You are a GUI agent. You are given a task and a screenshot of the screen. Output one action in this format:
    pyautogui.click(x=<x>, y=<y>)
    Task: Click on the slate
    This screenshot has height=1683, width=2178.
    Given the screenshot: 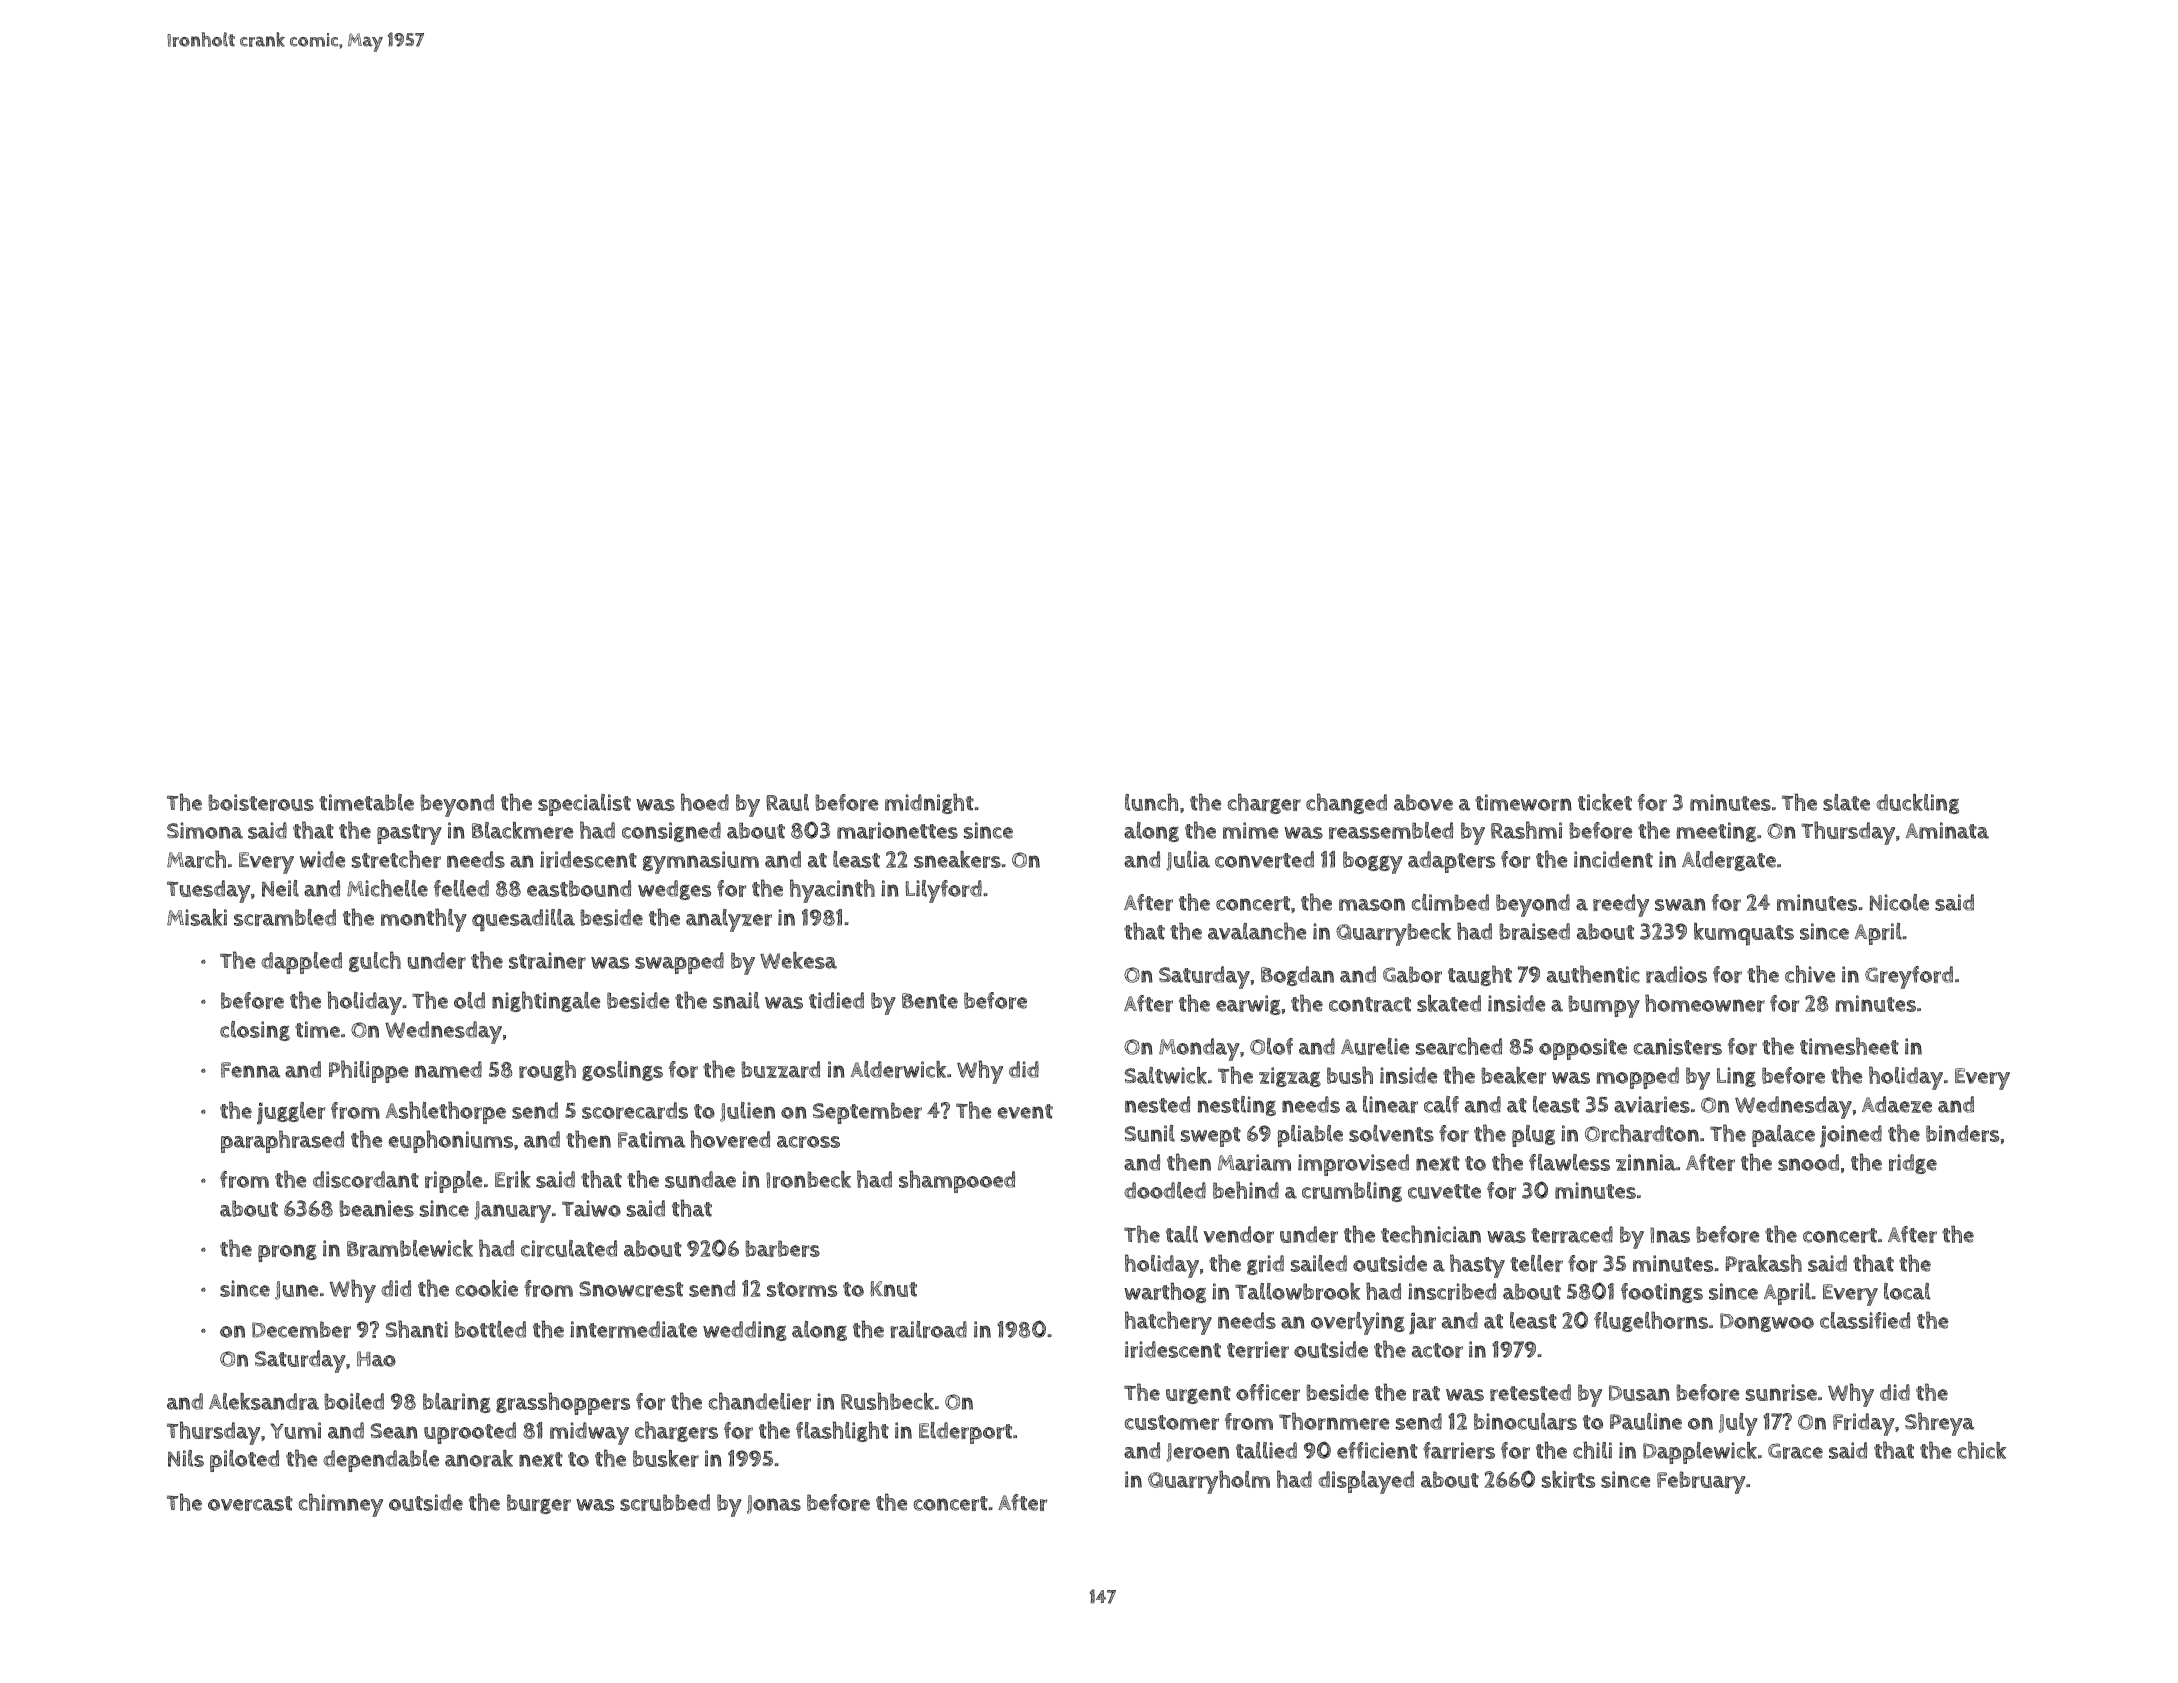 What is the action you would take?
    pyautogui.click(x=1846, y=802)
